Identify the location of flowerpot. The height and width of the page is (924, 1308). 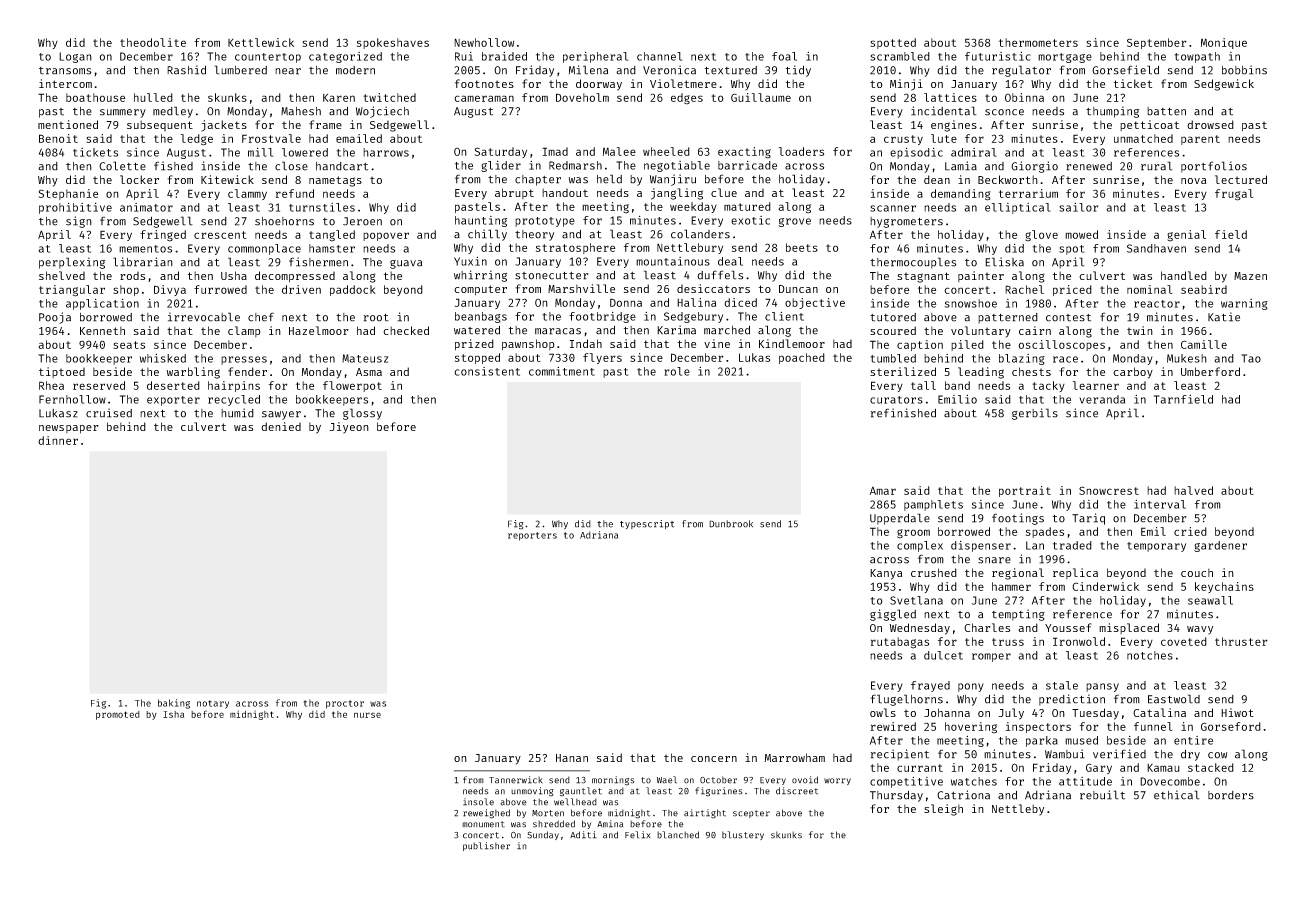
(352, 386).
